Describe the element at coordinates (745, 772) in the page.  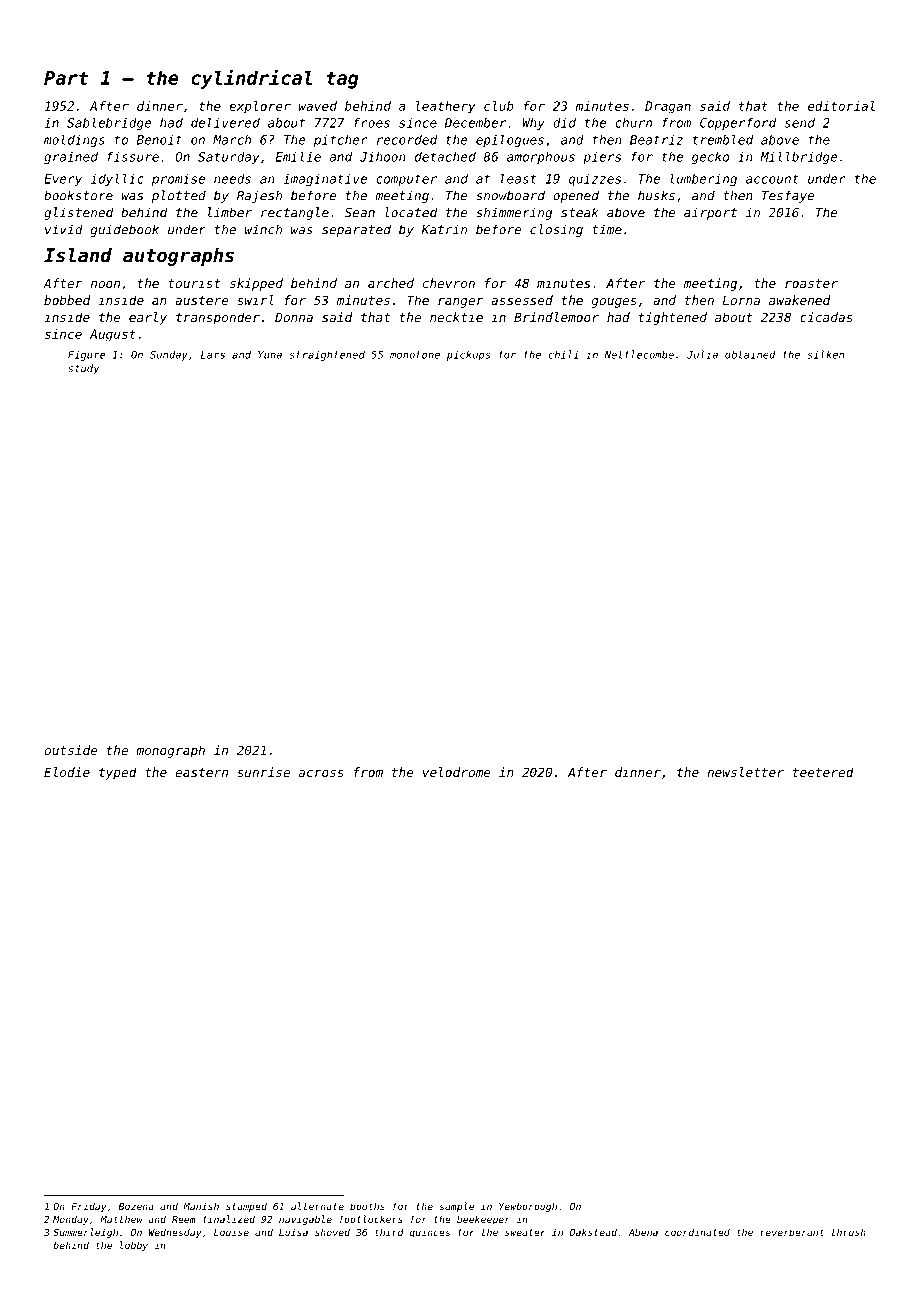
I see `newsletter` at that location.
